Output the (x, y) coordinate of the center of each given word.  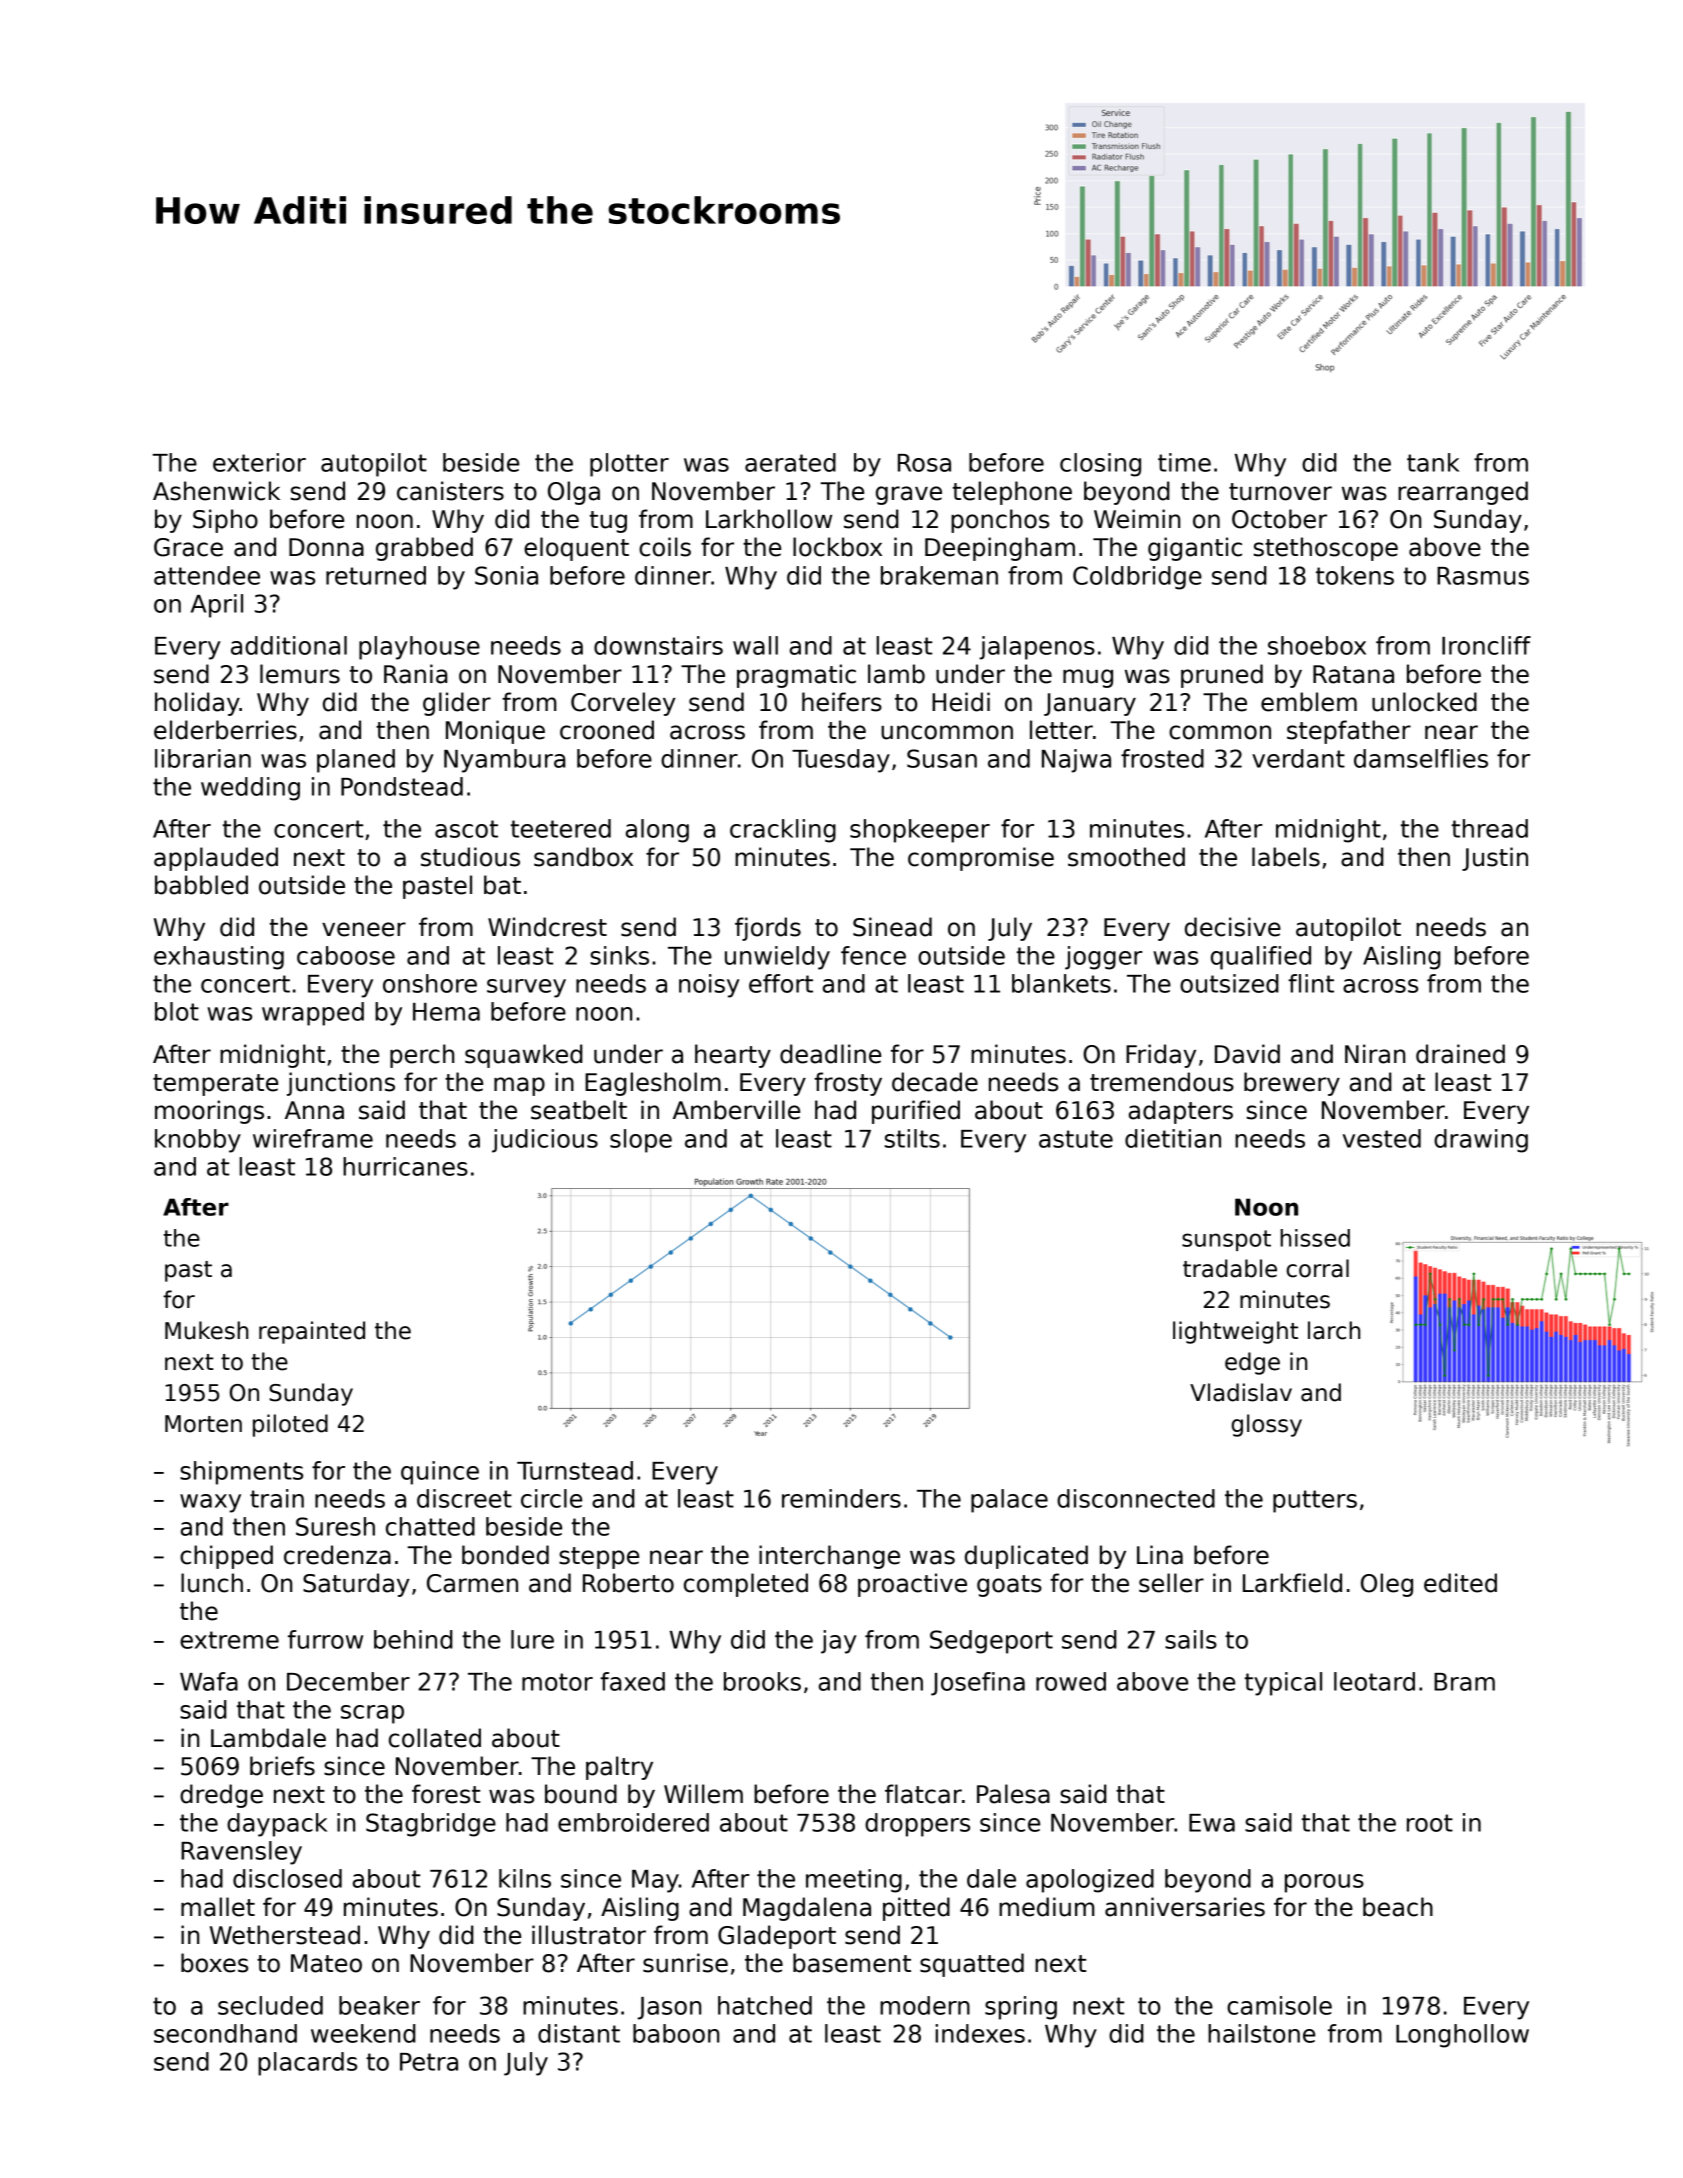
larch (1334, 1330)
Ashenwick (216, 491)
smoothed (1126, 857)
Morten (203, 1424)
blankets (1061, 983)
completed (746, 1585)
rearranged (1463, 493)
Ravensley (241, 1853)
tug (608, 522)
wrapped (313, 1014)
